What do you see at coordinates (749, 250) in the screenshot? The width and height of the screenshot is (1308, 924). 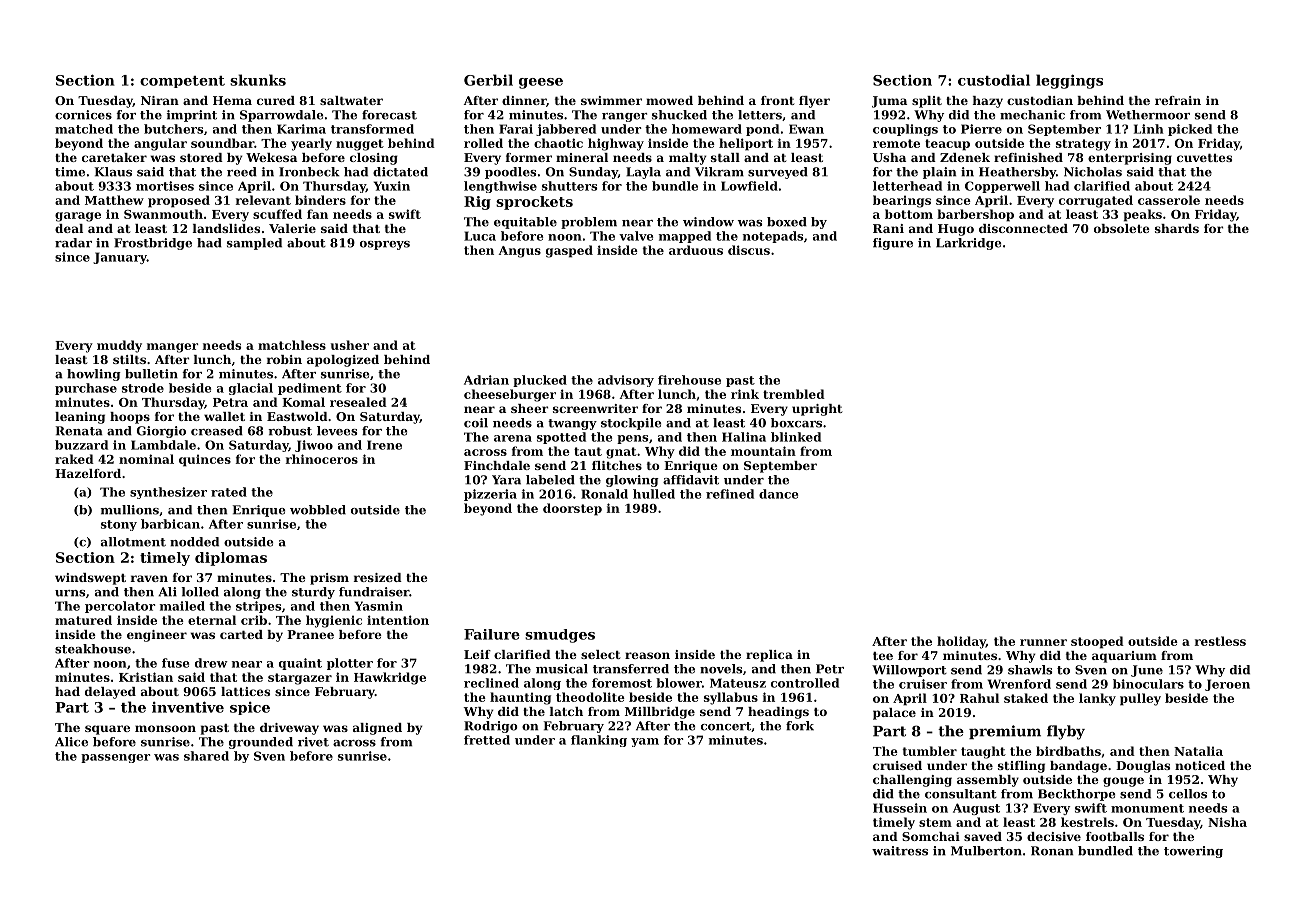 I see `discus` at bounding box center [749, 250].
